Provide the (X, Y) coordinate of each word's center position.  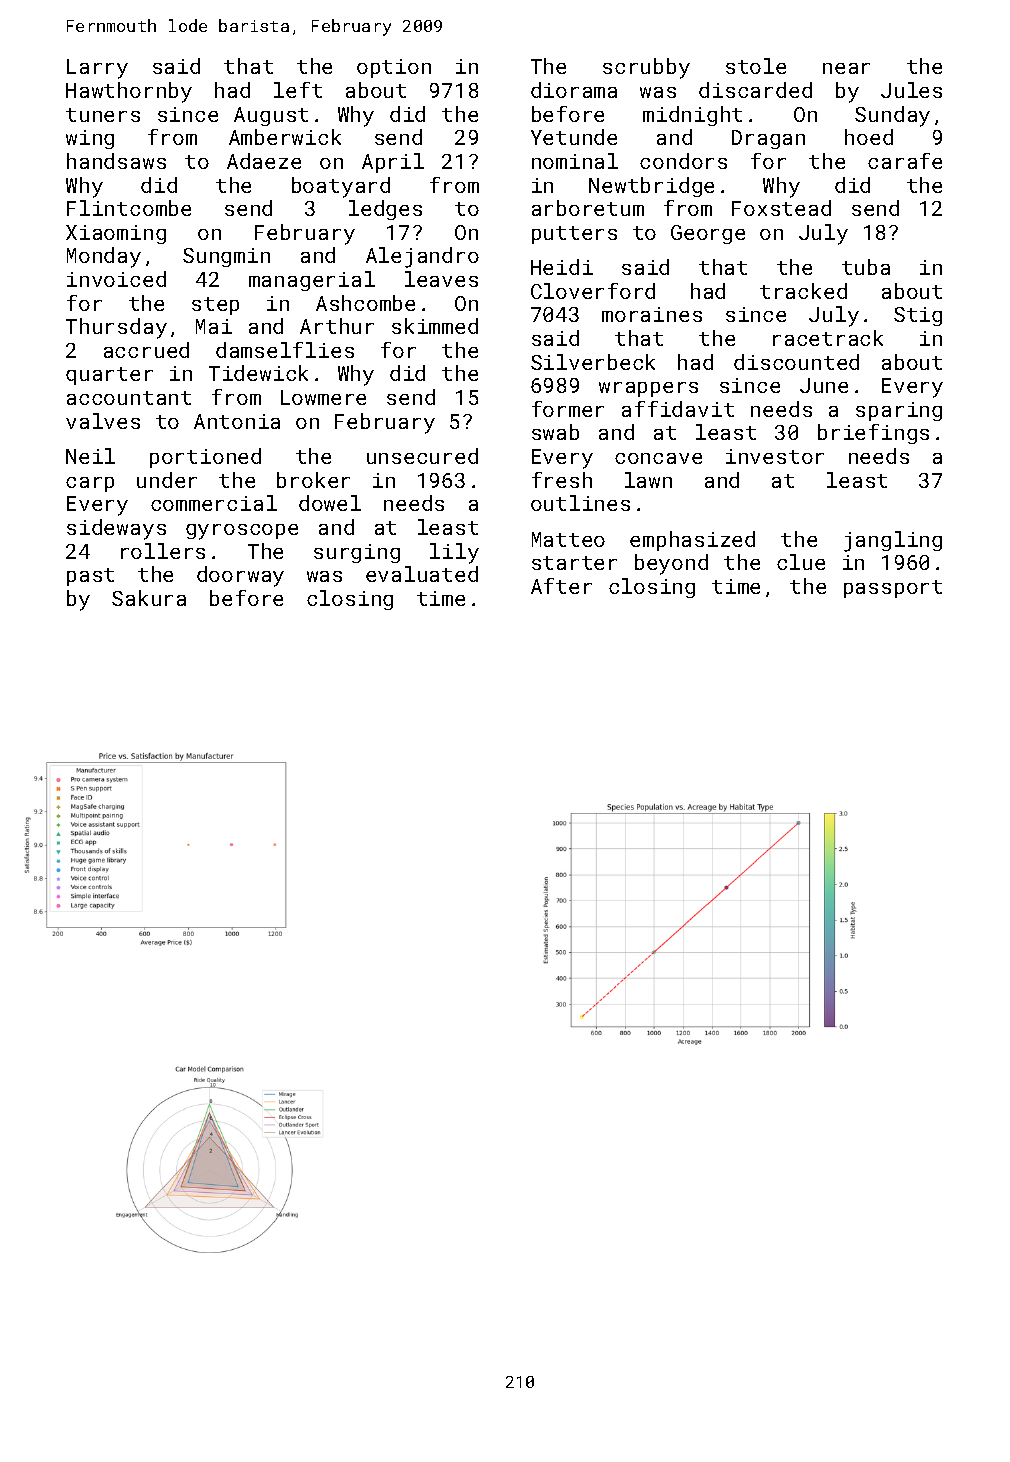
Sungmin (226, 257)
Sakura (149, 598)
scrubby (646, 68)
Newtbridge (651, 187)
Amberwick (285, 137)
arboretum (588, 208)
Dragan (768, 139)
